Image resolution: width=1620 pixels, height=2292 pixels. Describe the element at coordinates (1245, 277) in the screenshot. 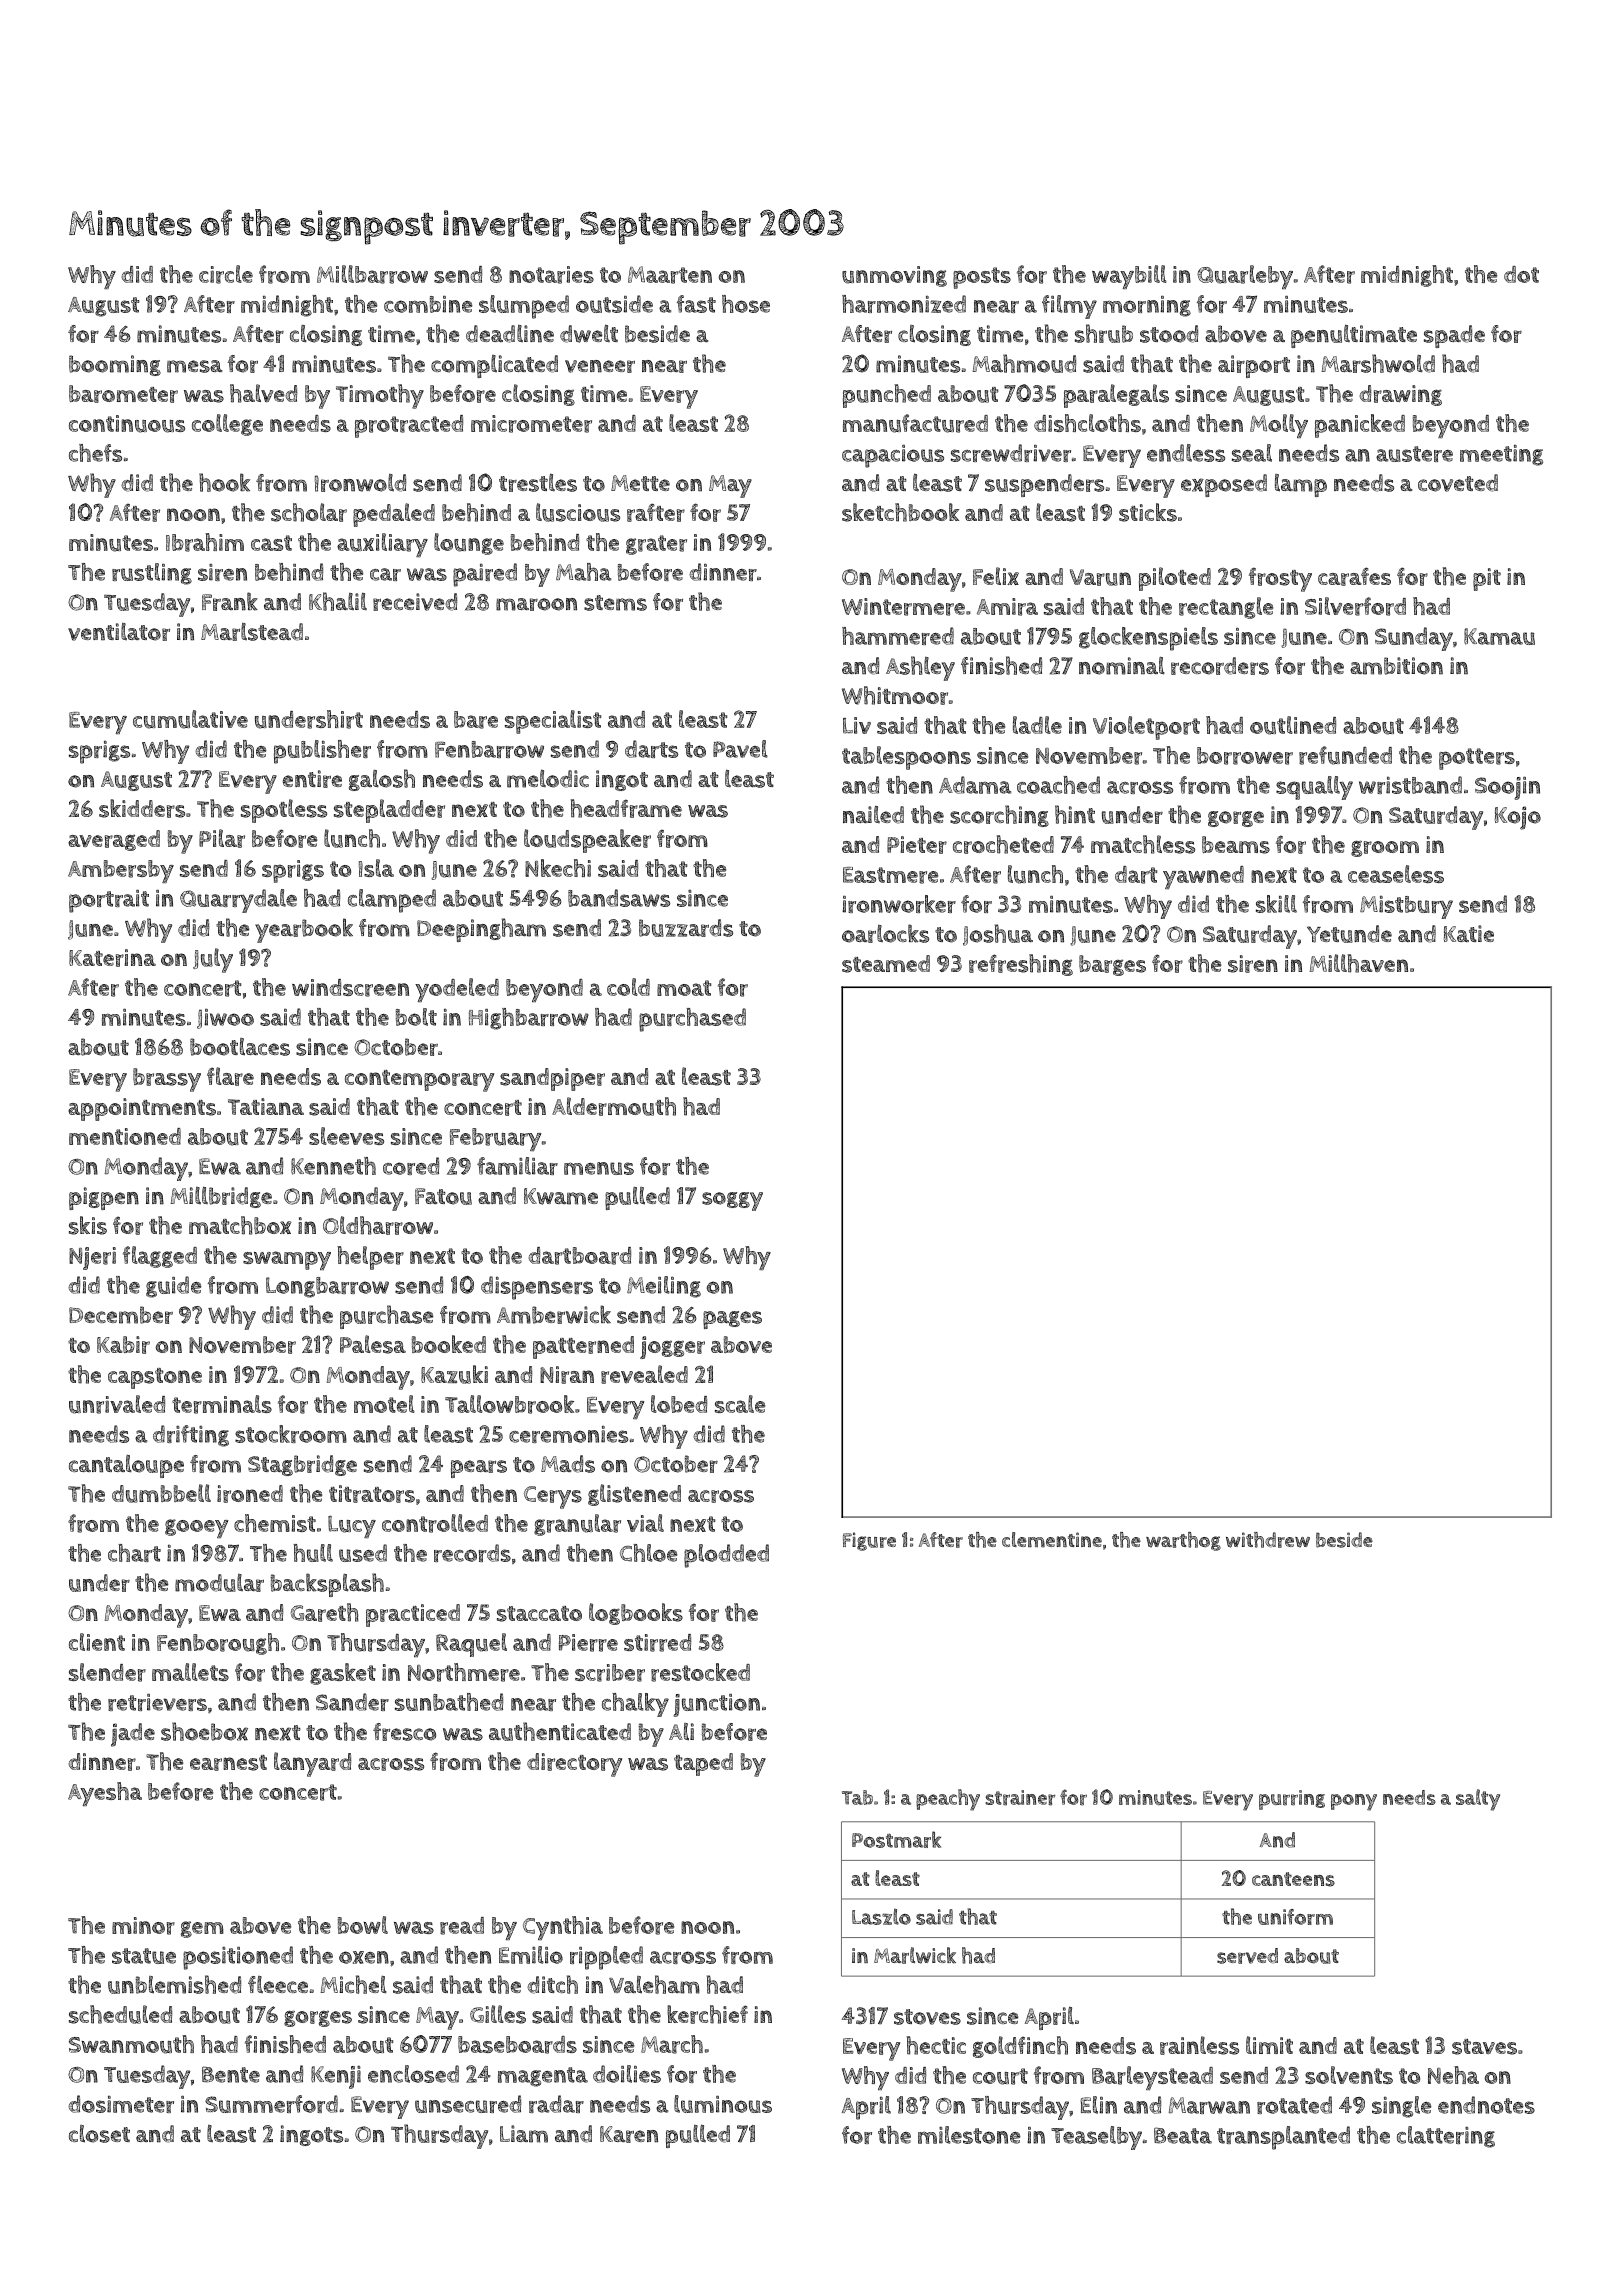

I see `Quarleby` at that location.
